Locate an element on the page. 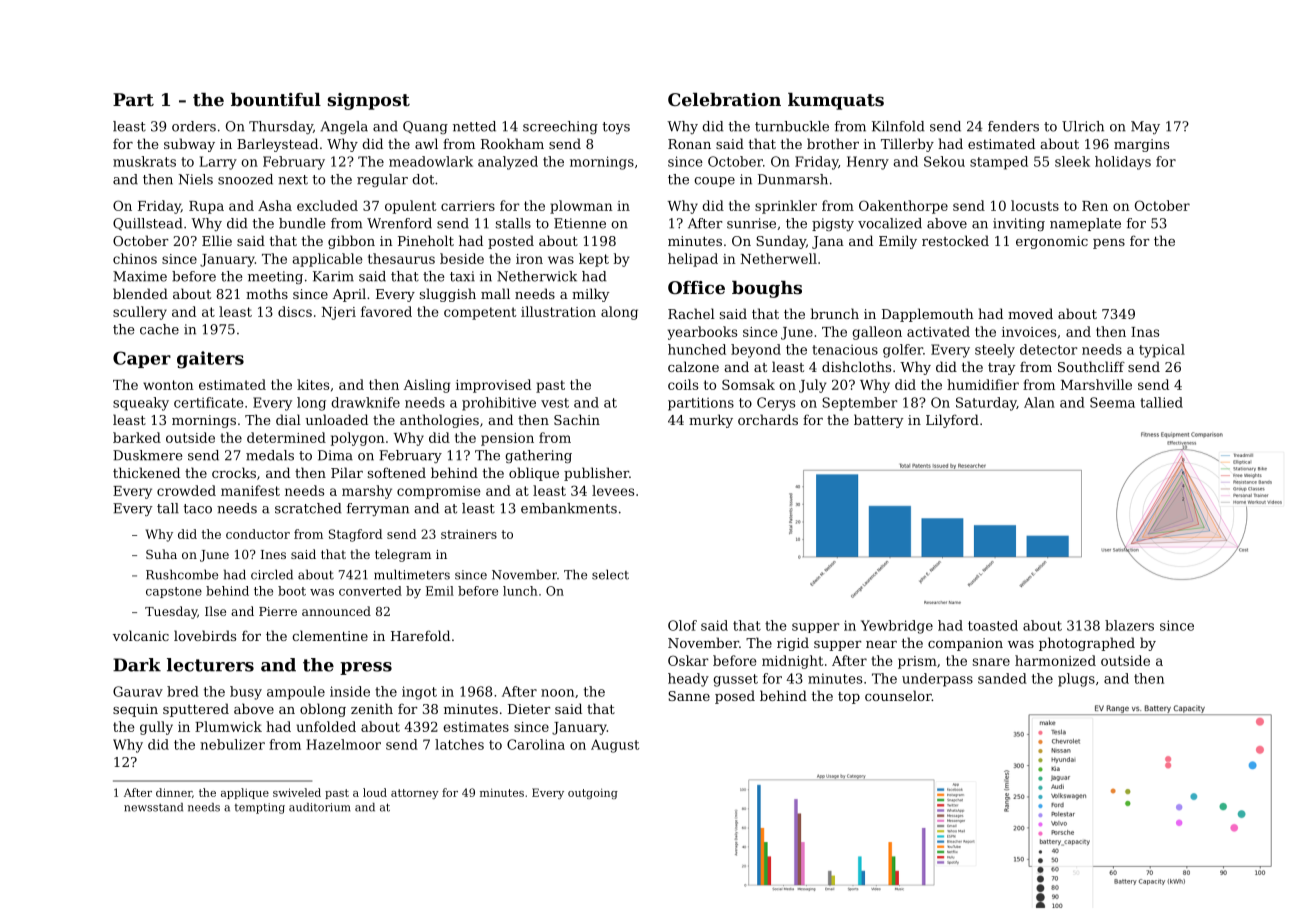 Image resolution: width=1308 pixels, height=924 pixels. sanded is located at coordinates (1002, 678).
